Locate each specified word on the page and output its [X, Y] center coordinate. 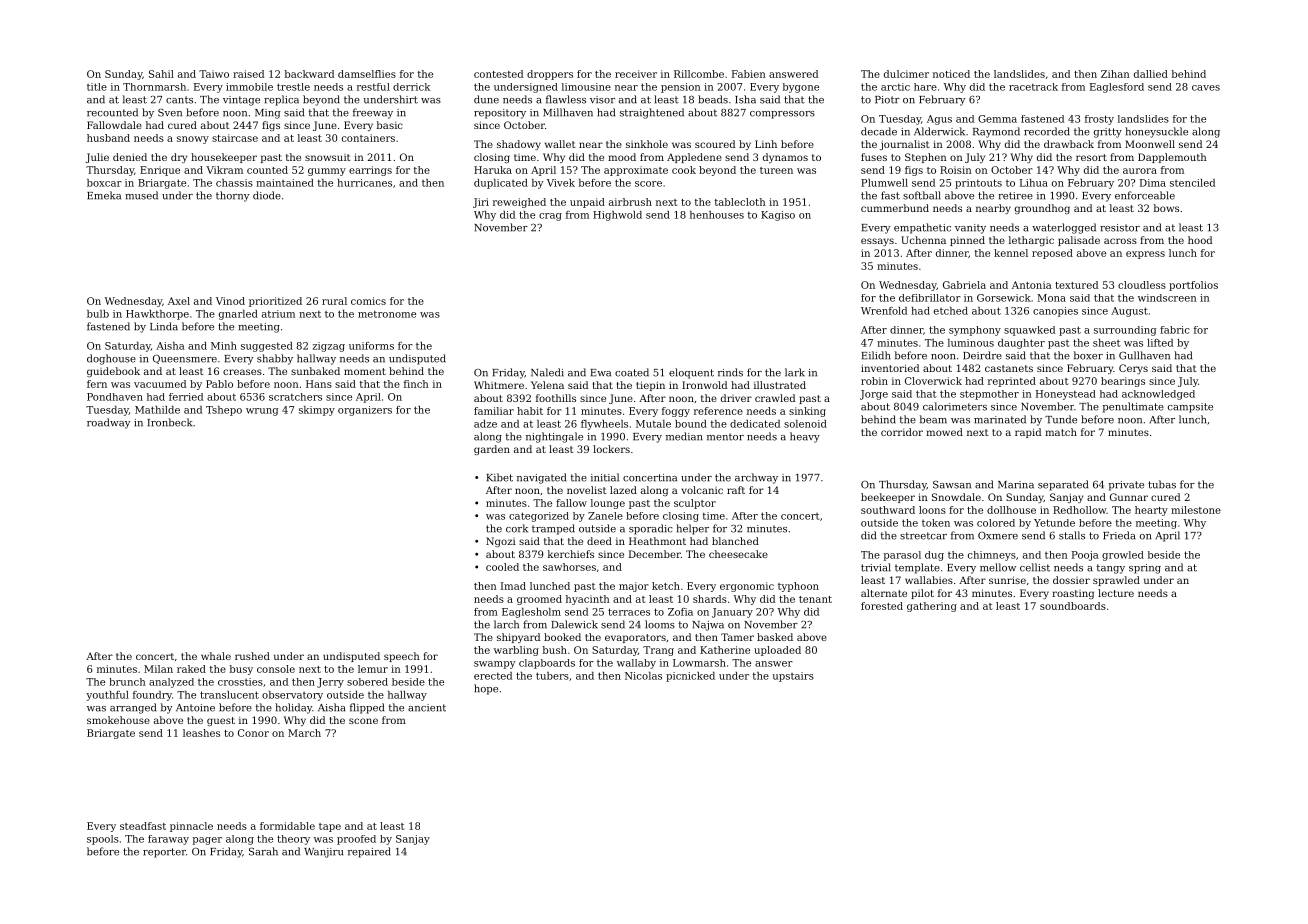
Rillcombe [699, 74]
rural [334, 301]
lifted [1160, 343]
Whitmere [499, 385]
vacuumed [160, 384]
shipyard [518, 638]
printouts [978, 184]
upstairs [793, 677]
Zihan [1115, 74]
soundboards [1073, 606]
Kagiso [778, 216]
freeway [373, 113]
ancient [427, 708]
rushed [252, 656]
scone [363, 721]
